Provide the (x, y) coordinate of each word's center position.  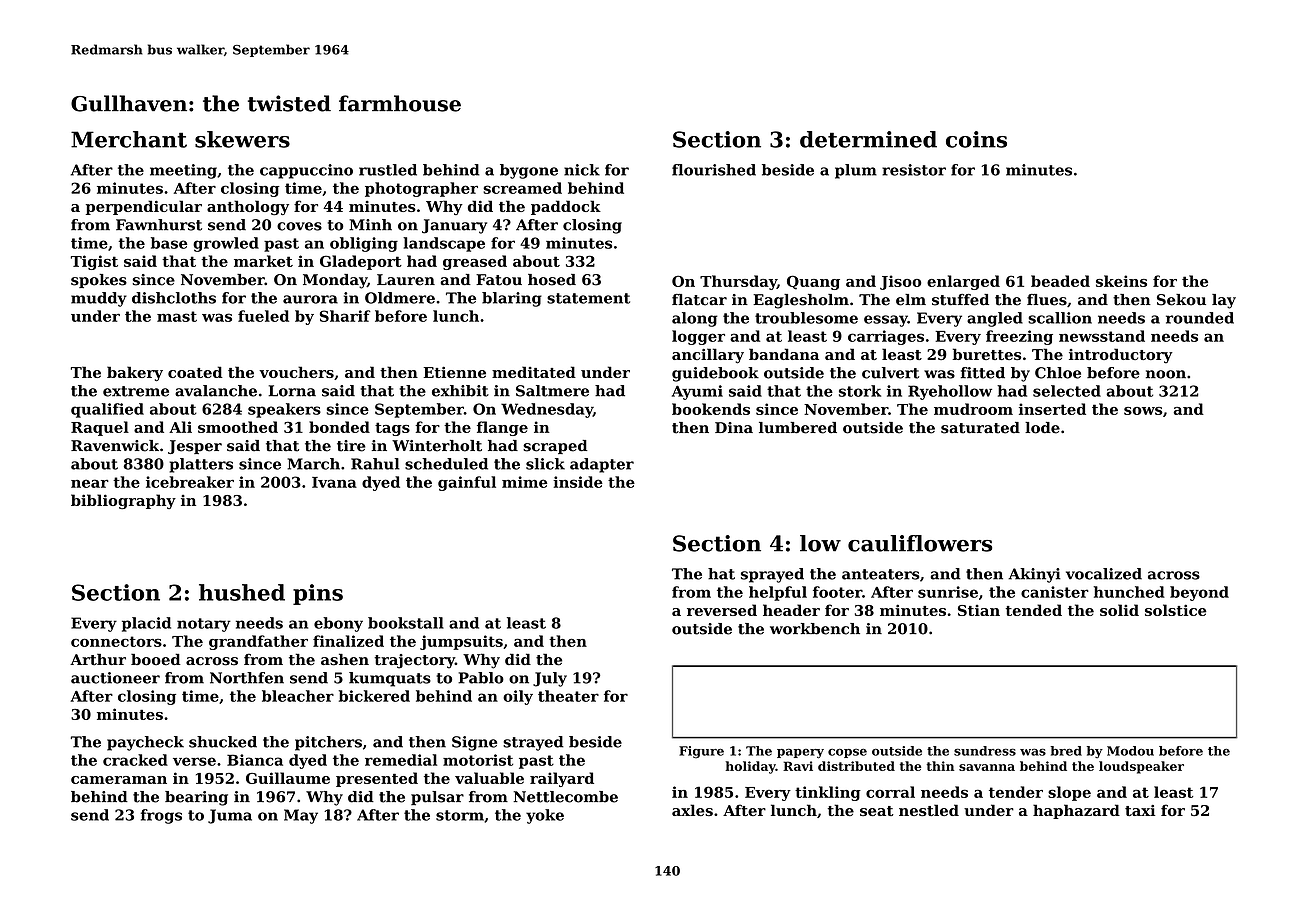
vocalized (1104, 574)
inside (578, 482)
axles (692, 810)
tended (1034, 610)
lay (1224, 301)
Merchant (129, 139)
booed (156, 659)
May (301, 816)
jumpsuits (461, 642)
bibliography (123, 501)
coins (976, 139)
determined (868, 139)
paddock (566, 207)
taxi (1140, 810)
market (263, 261)
